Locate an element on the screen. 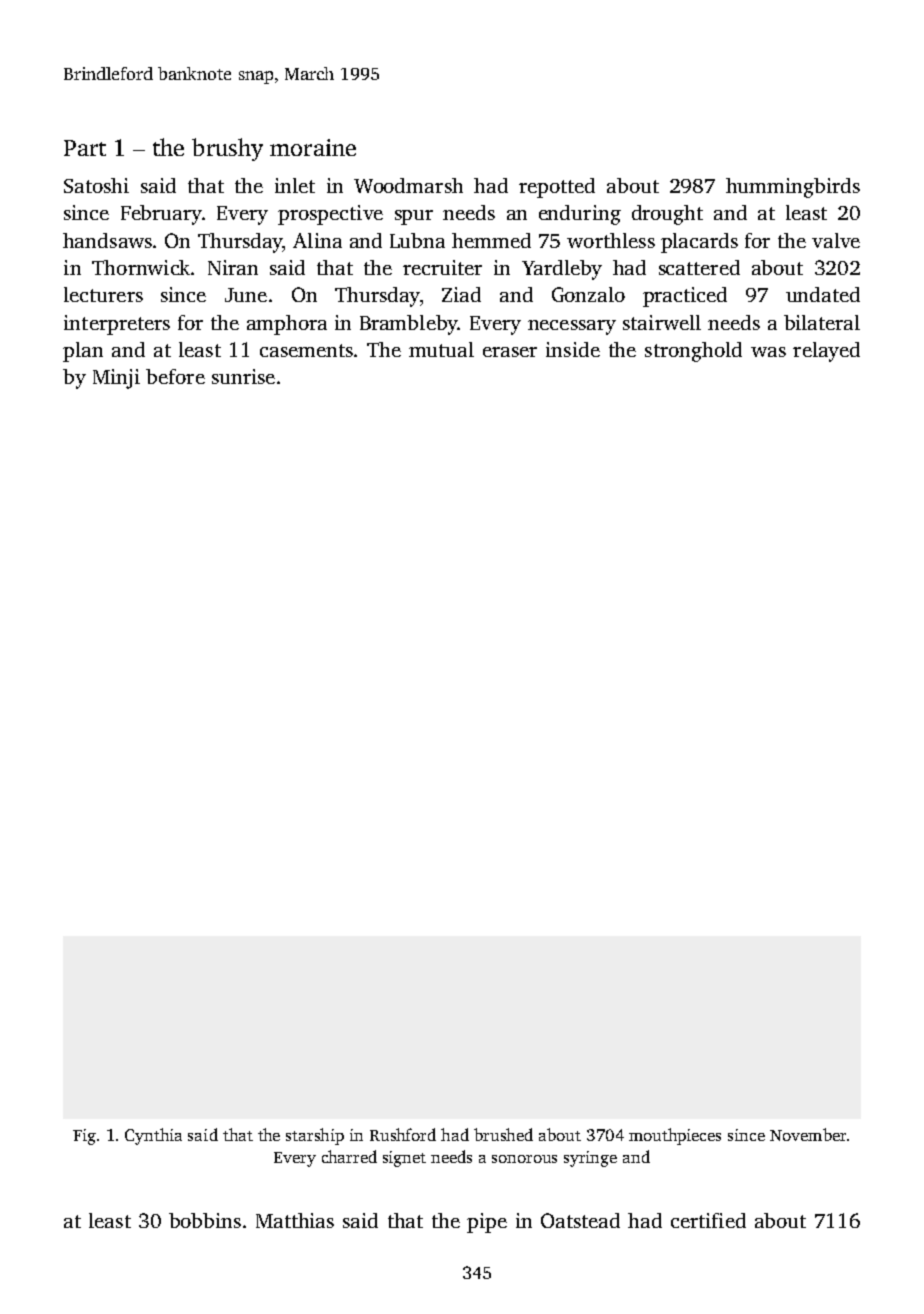  sunrise is located at coordinates (243, 376).
